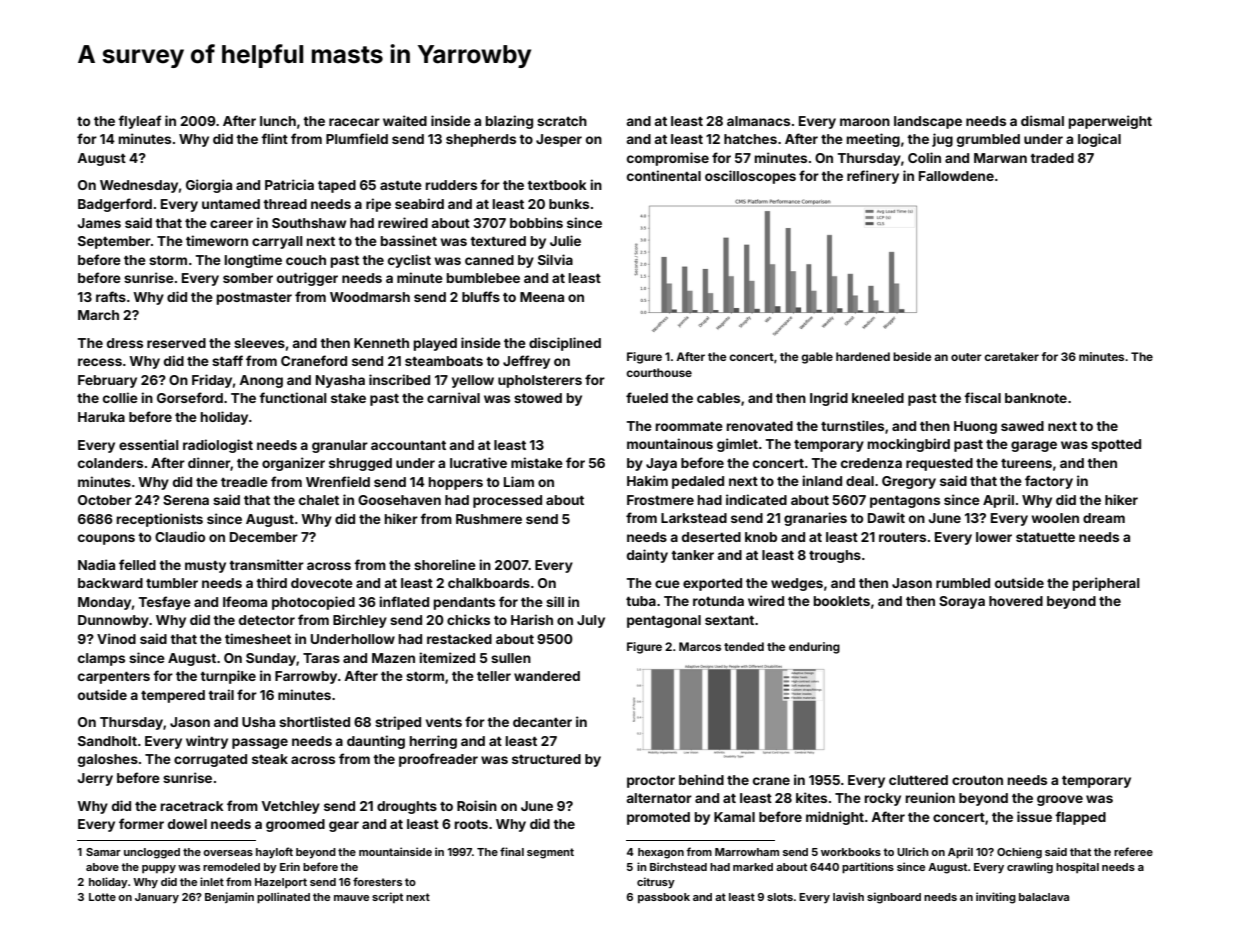  Describe the element at coordinates (977, 780) in the screenshot. I see `crouton` at that location.
